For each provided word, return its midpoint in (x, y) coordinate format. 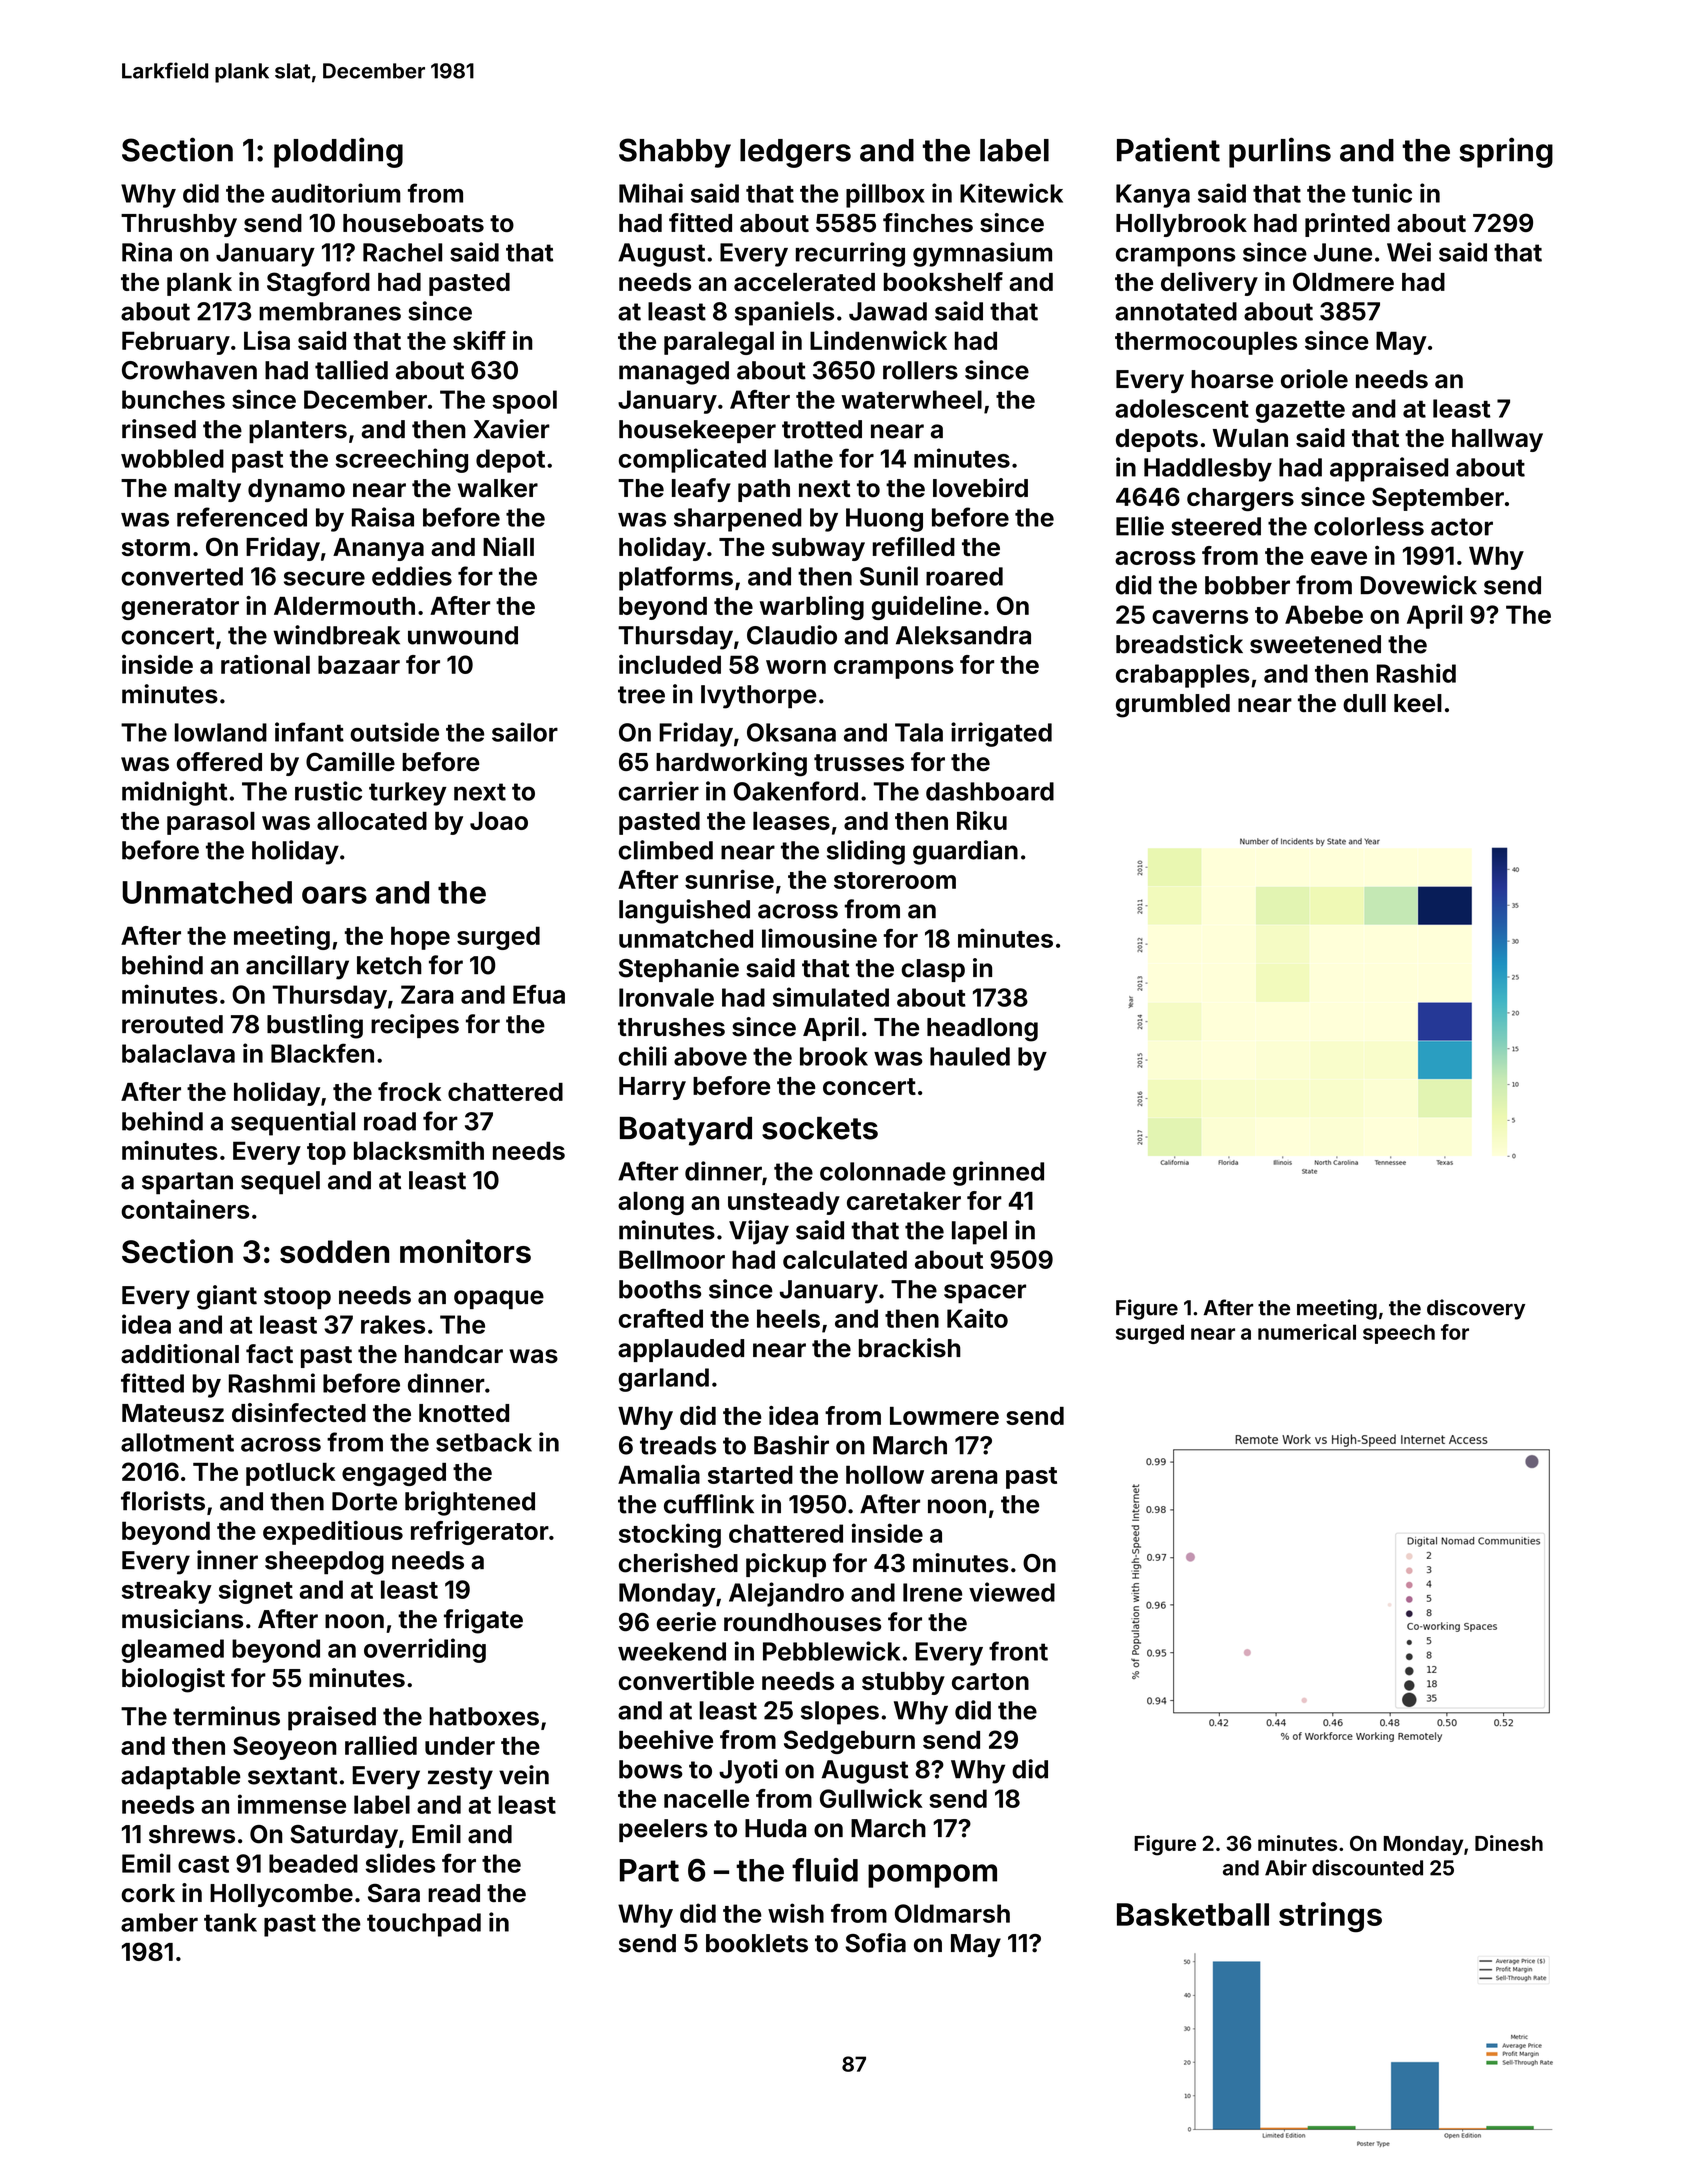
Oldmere (1343, 281)
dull (1364, 703)
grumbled (1173, 706)
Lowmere (944, 1416)
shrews (192, 1834)
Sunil (889, 576)
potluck (290, 1474)
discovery (1476, 1309)
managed (674, 373)
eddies (412, 576)
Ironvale (666, 997)
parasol (211, 823)
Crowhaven (189, 370)
